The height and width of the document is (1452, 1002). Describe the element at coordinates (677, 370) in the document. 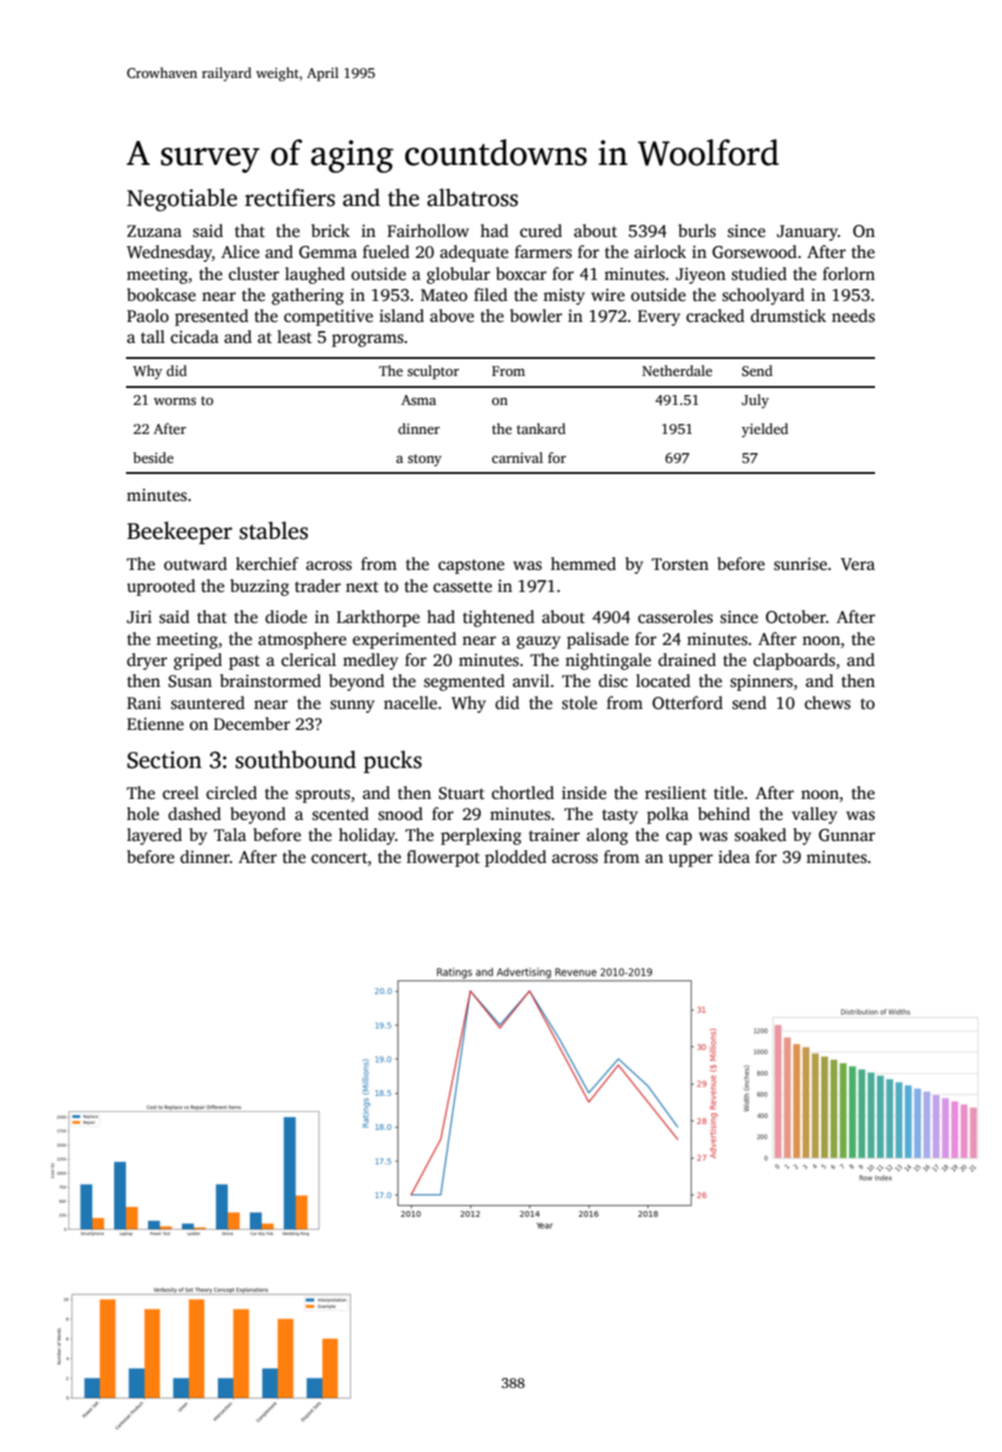

I see `Netherdale` at that location.
